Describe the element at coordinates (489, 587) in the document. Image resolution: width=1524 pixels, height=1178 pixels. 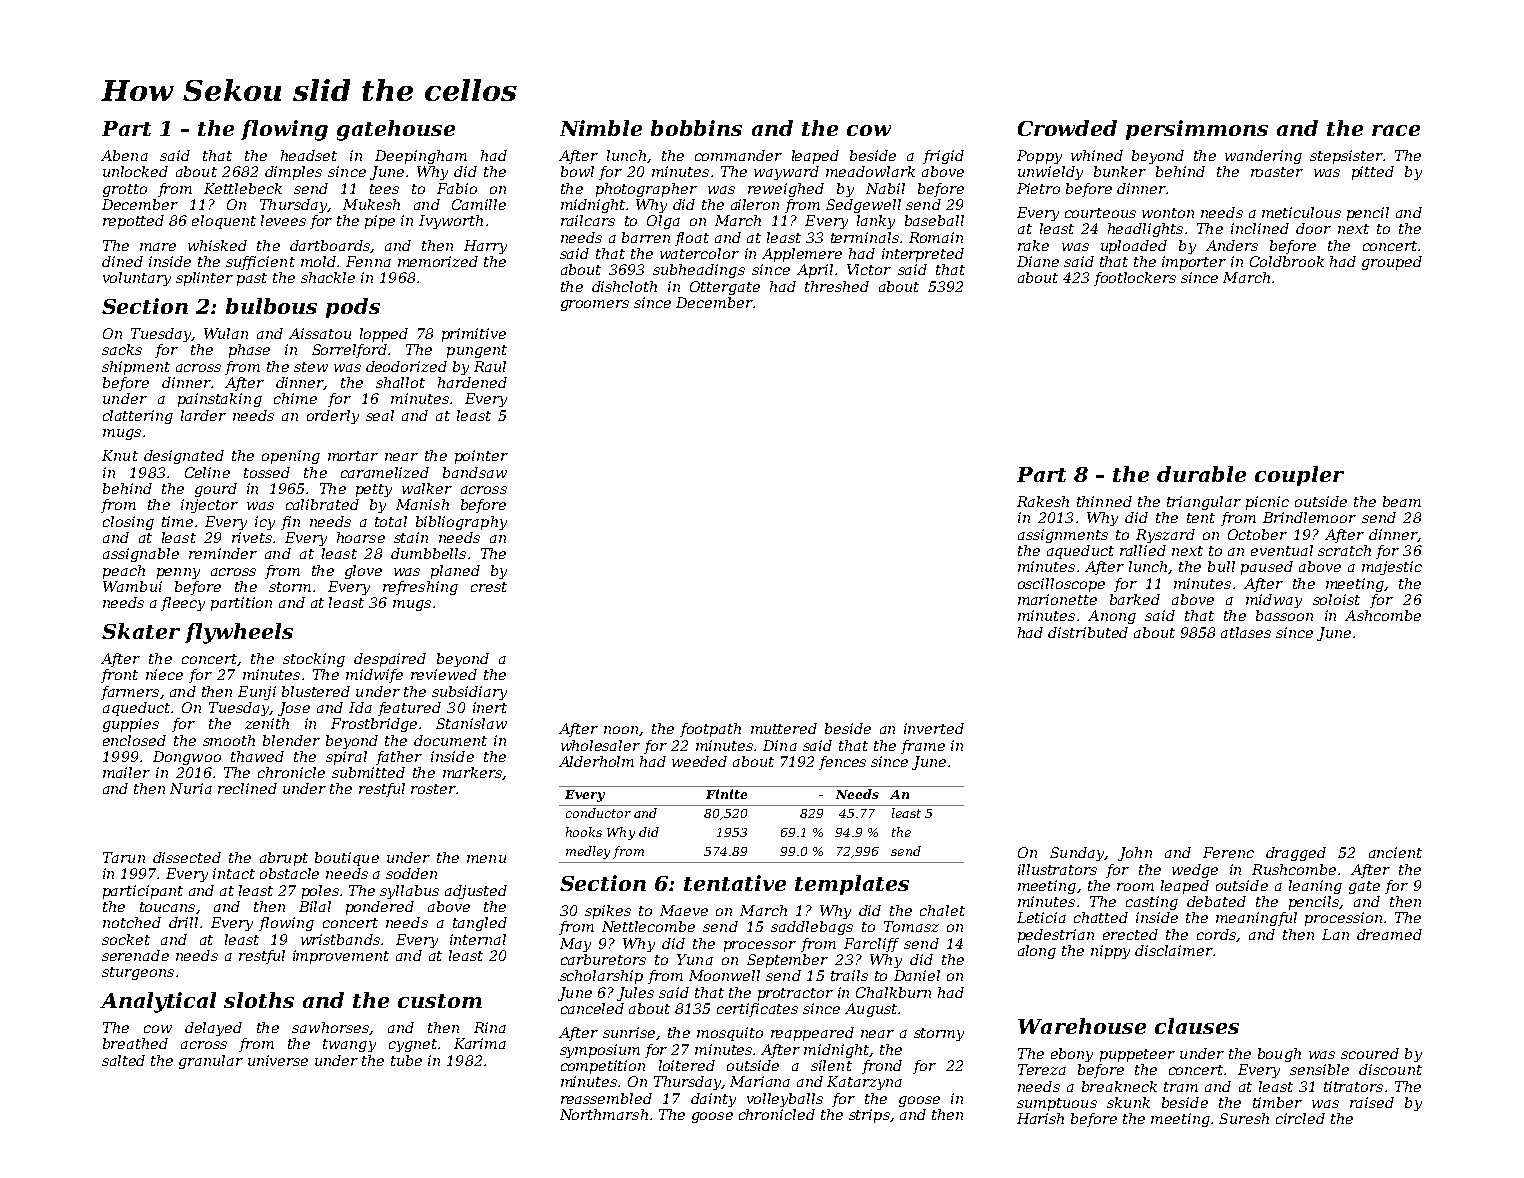
I see `crest` at that location.
